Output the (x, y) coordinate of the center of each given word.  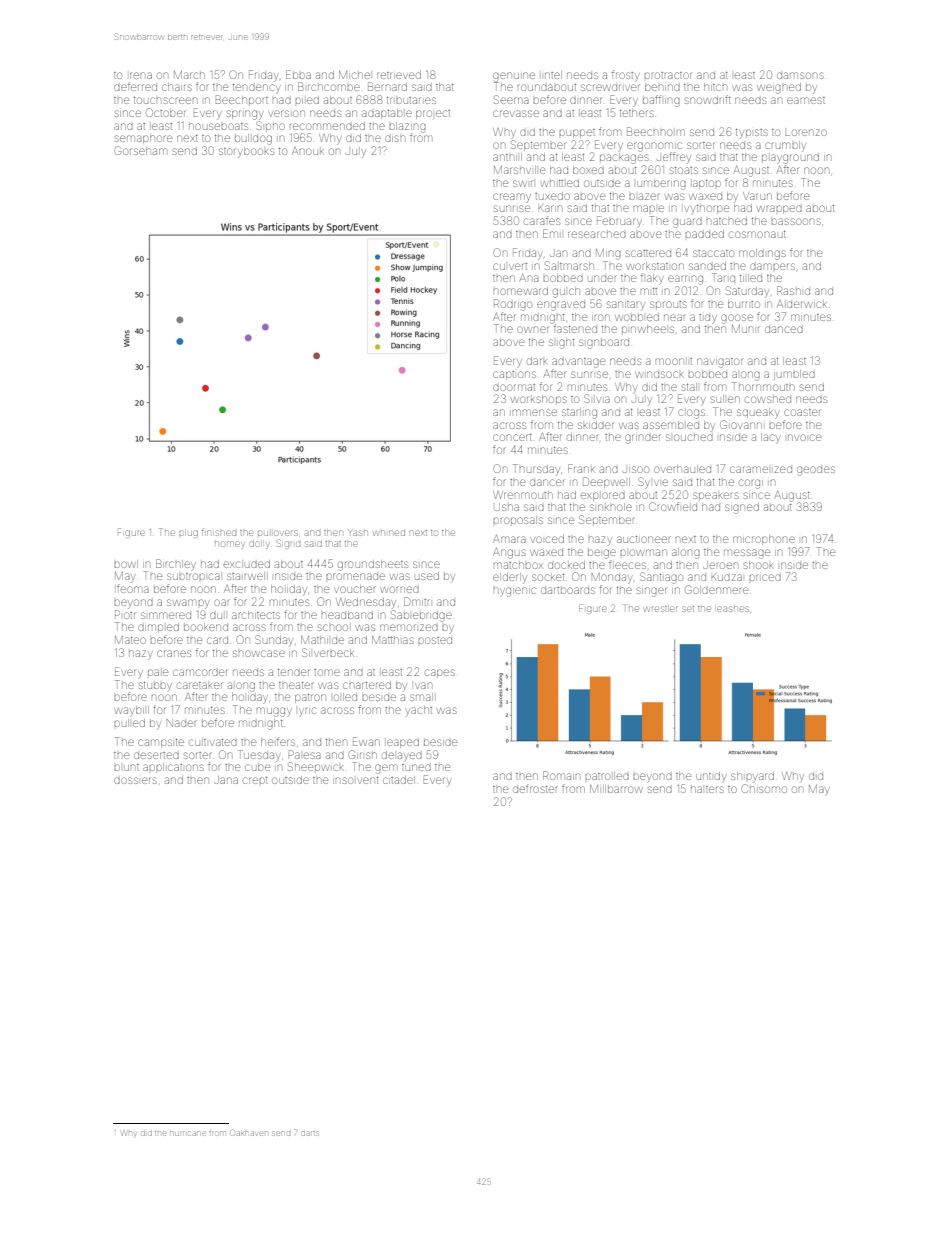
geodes (816, 471)
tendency (256, 89)
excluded (246, 564)
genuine (514, 77)
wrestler (661, 609)
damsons (800, 75)
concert (512, 437)
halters (707, 789)
